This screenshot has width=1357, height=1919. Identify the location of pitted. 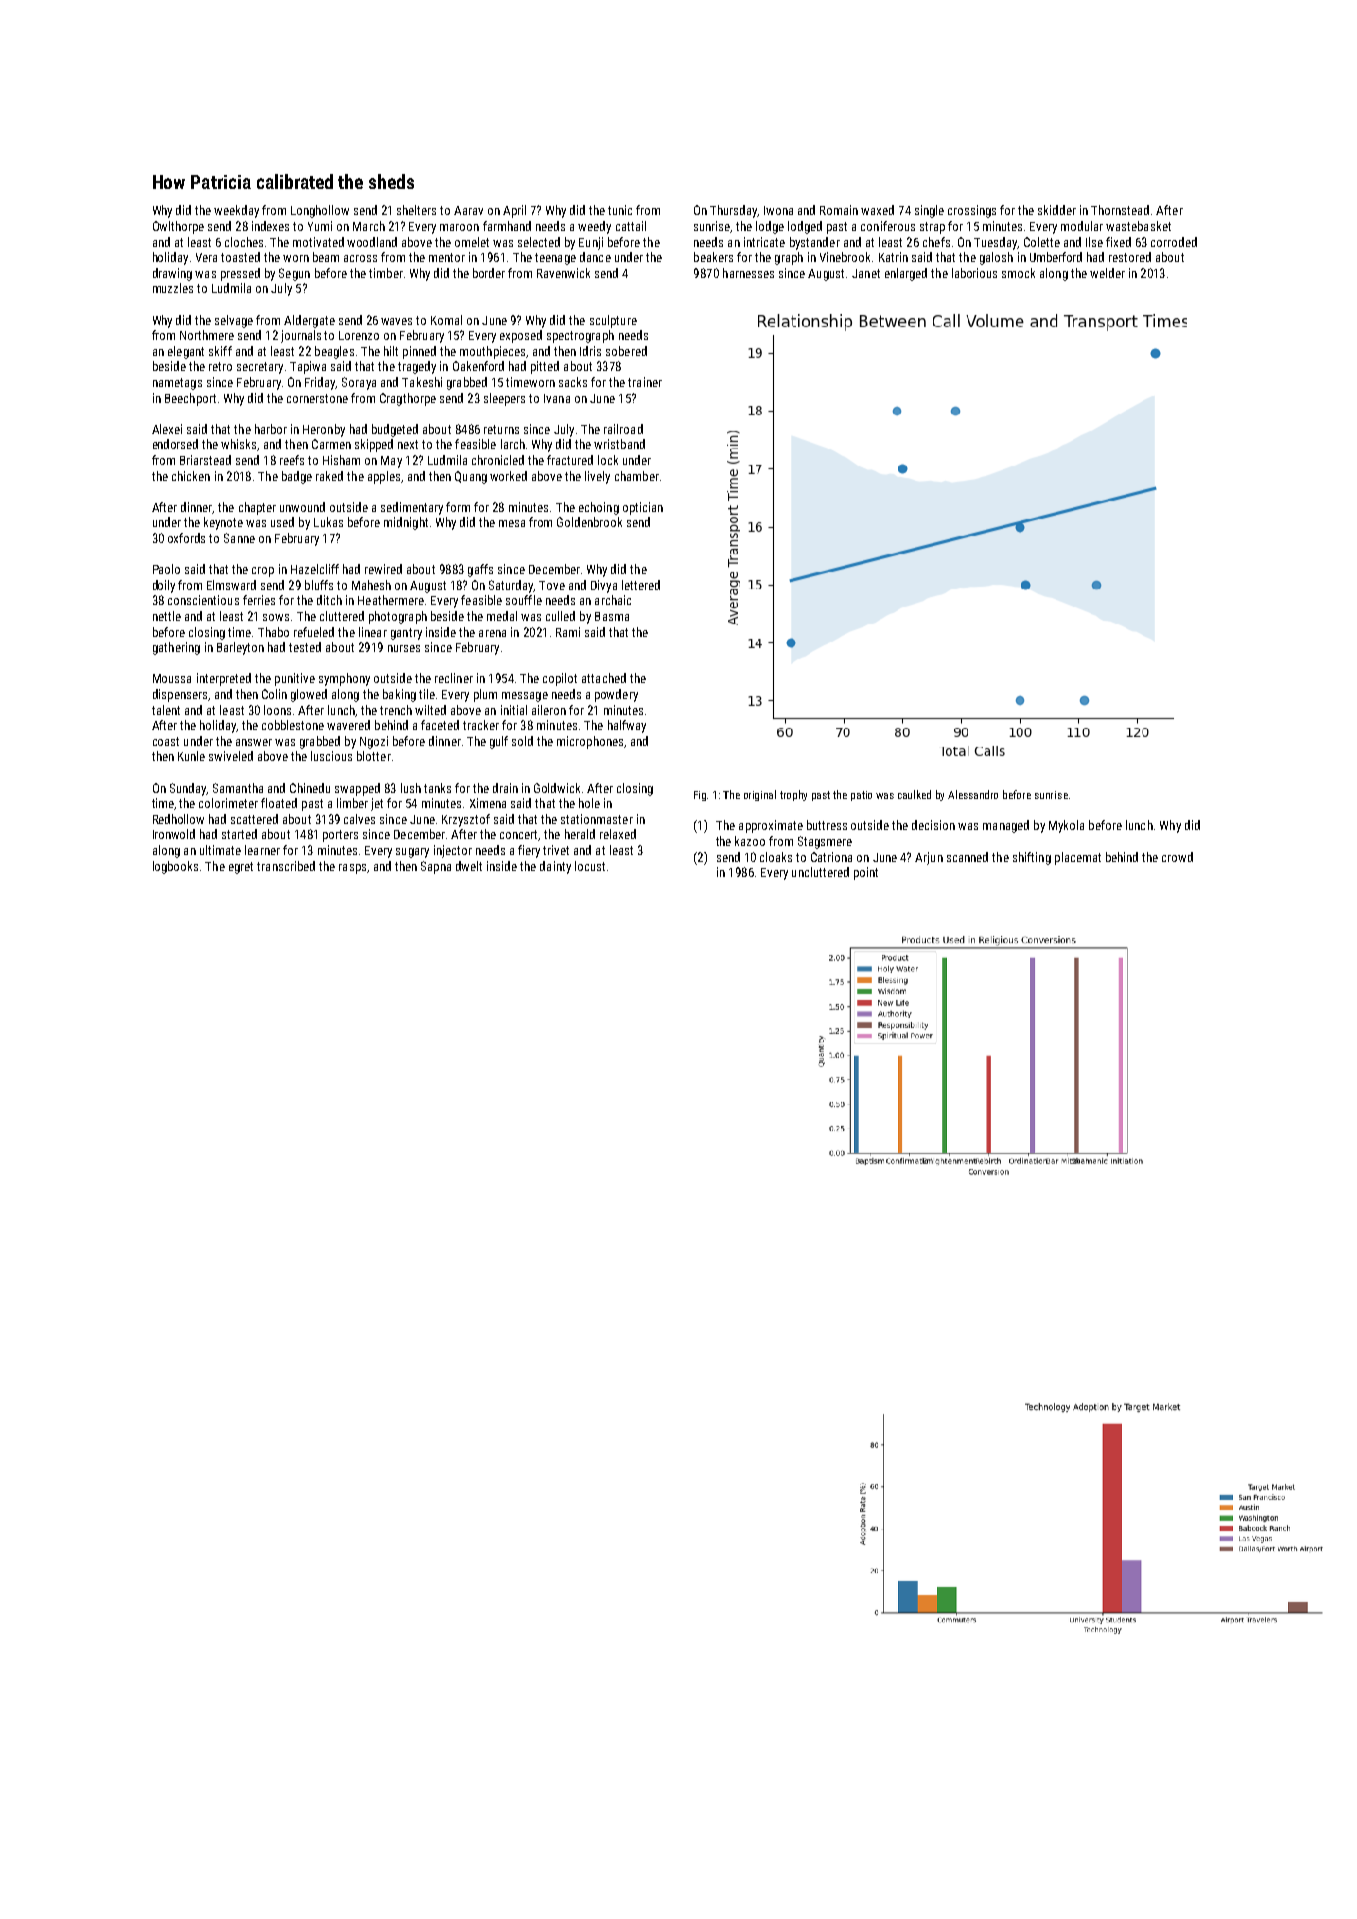
(545, 367).
